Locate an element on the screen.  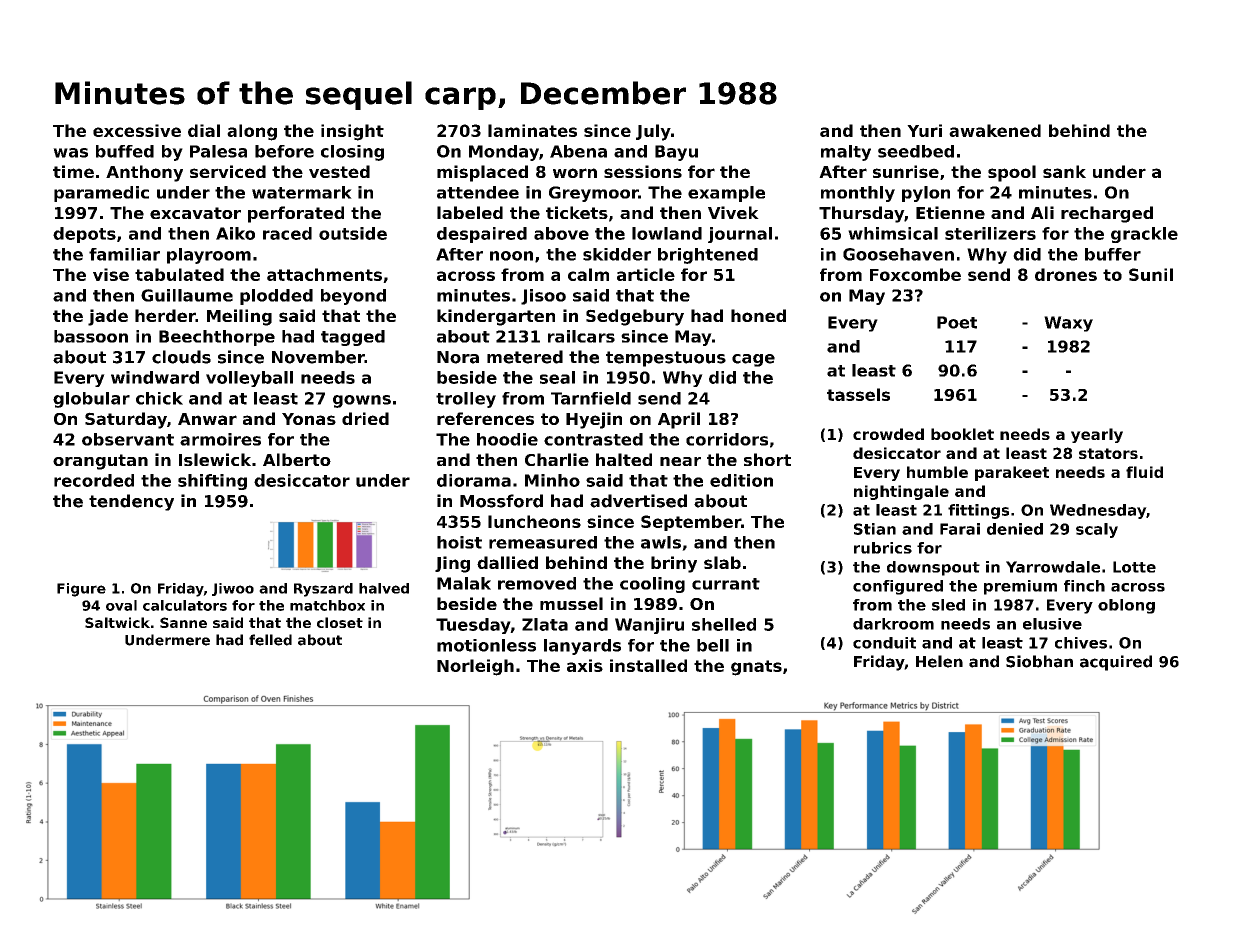
tassels is located at coordinates (858, 394).
